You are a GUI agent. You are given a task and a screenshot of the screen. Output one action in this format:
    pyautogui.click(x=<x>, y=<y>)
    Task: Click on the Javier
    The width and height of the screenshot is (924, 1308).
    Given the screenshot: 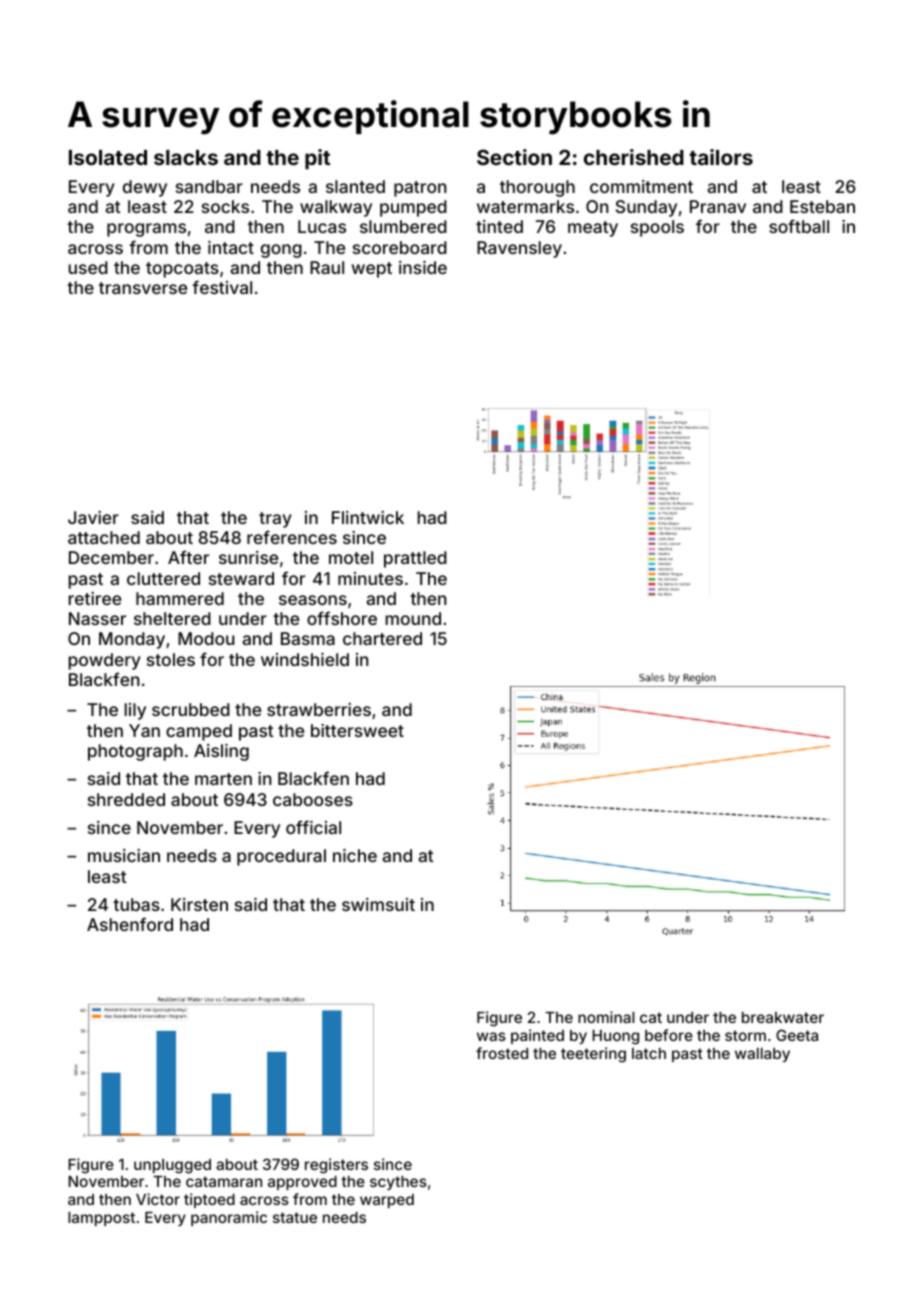 What is the action you would take?
    pyautogui.click(x=93, y=517)
